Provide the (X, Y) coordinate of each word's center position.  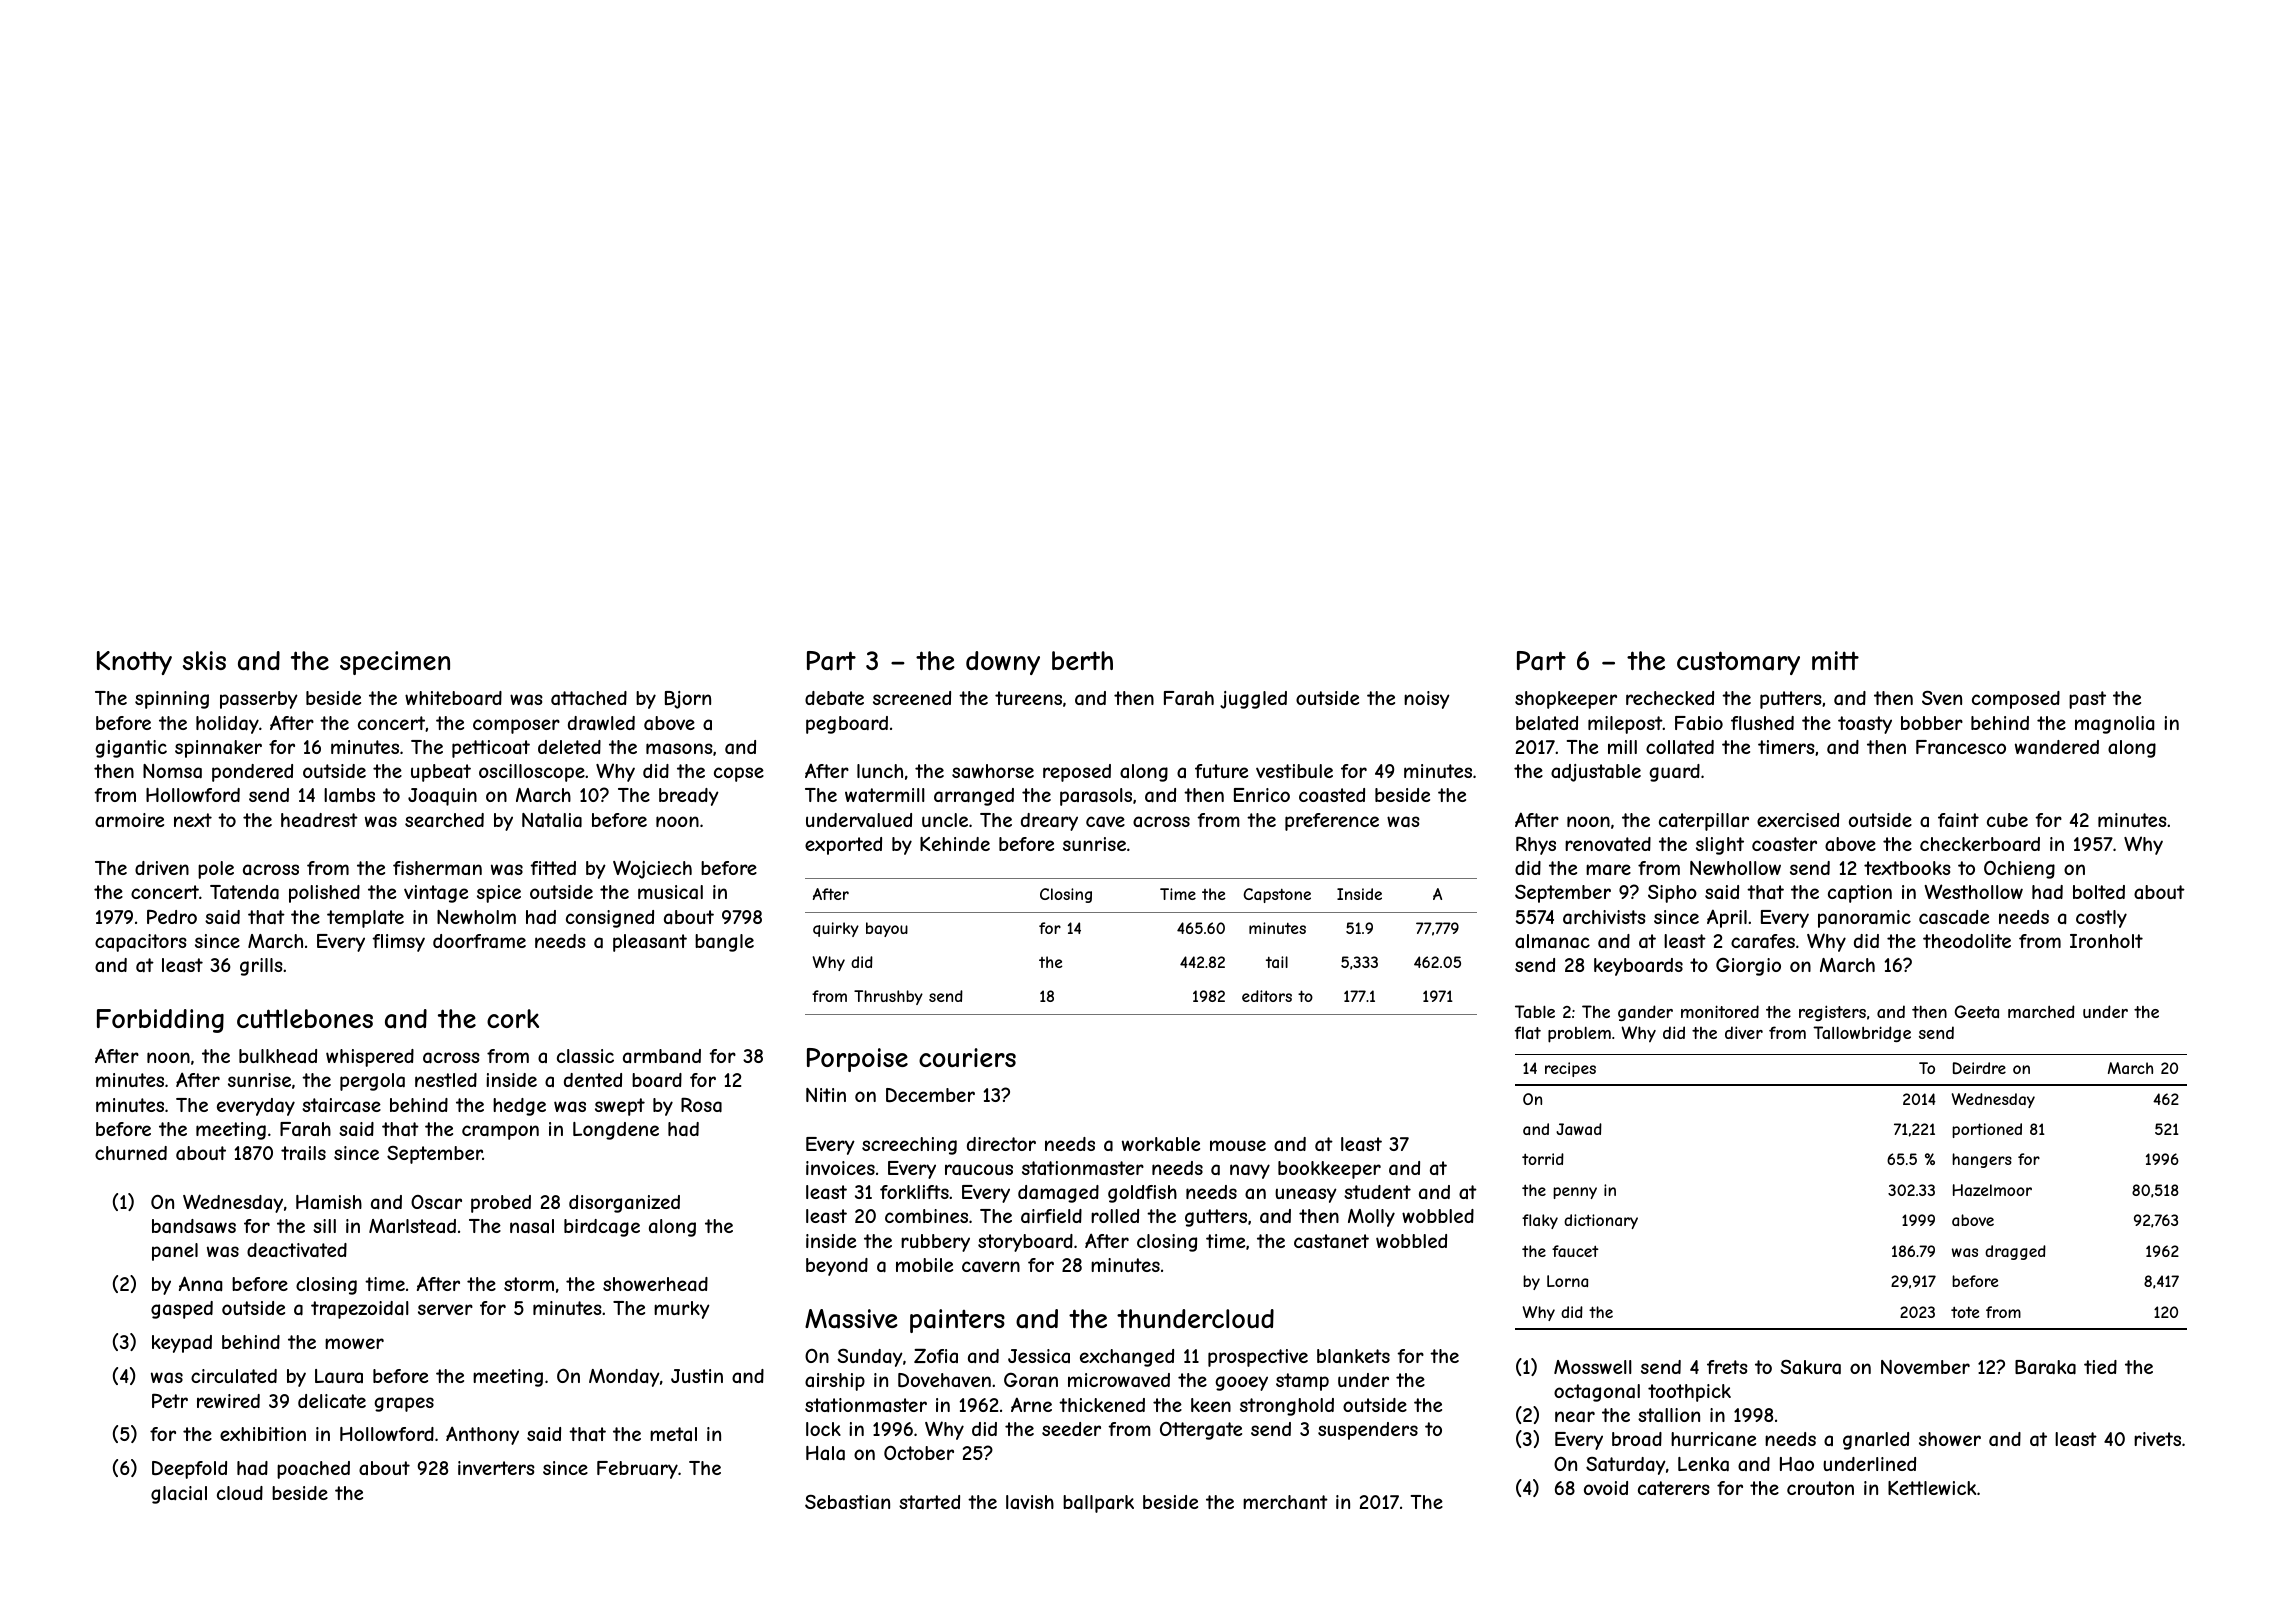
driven (162, 868)
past (2087, 700)
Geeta (1977, 1011)
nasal (532, 1226)
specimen (395, 663)
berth (1082, 660)
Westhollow (1974, 891)
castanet (1331, 1241)
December (930, 1095)
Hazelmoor (1992, 1190)
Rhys (1536, 845)
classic (585, 1056)
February (637, 1470)
